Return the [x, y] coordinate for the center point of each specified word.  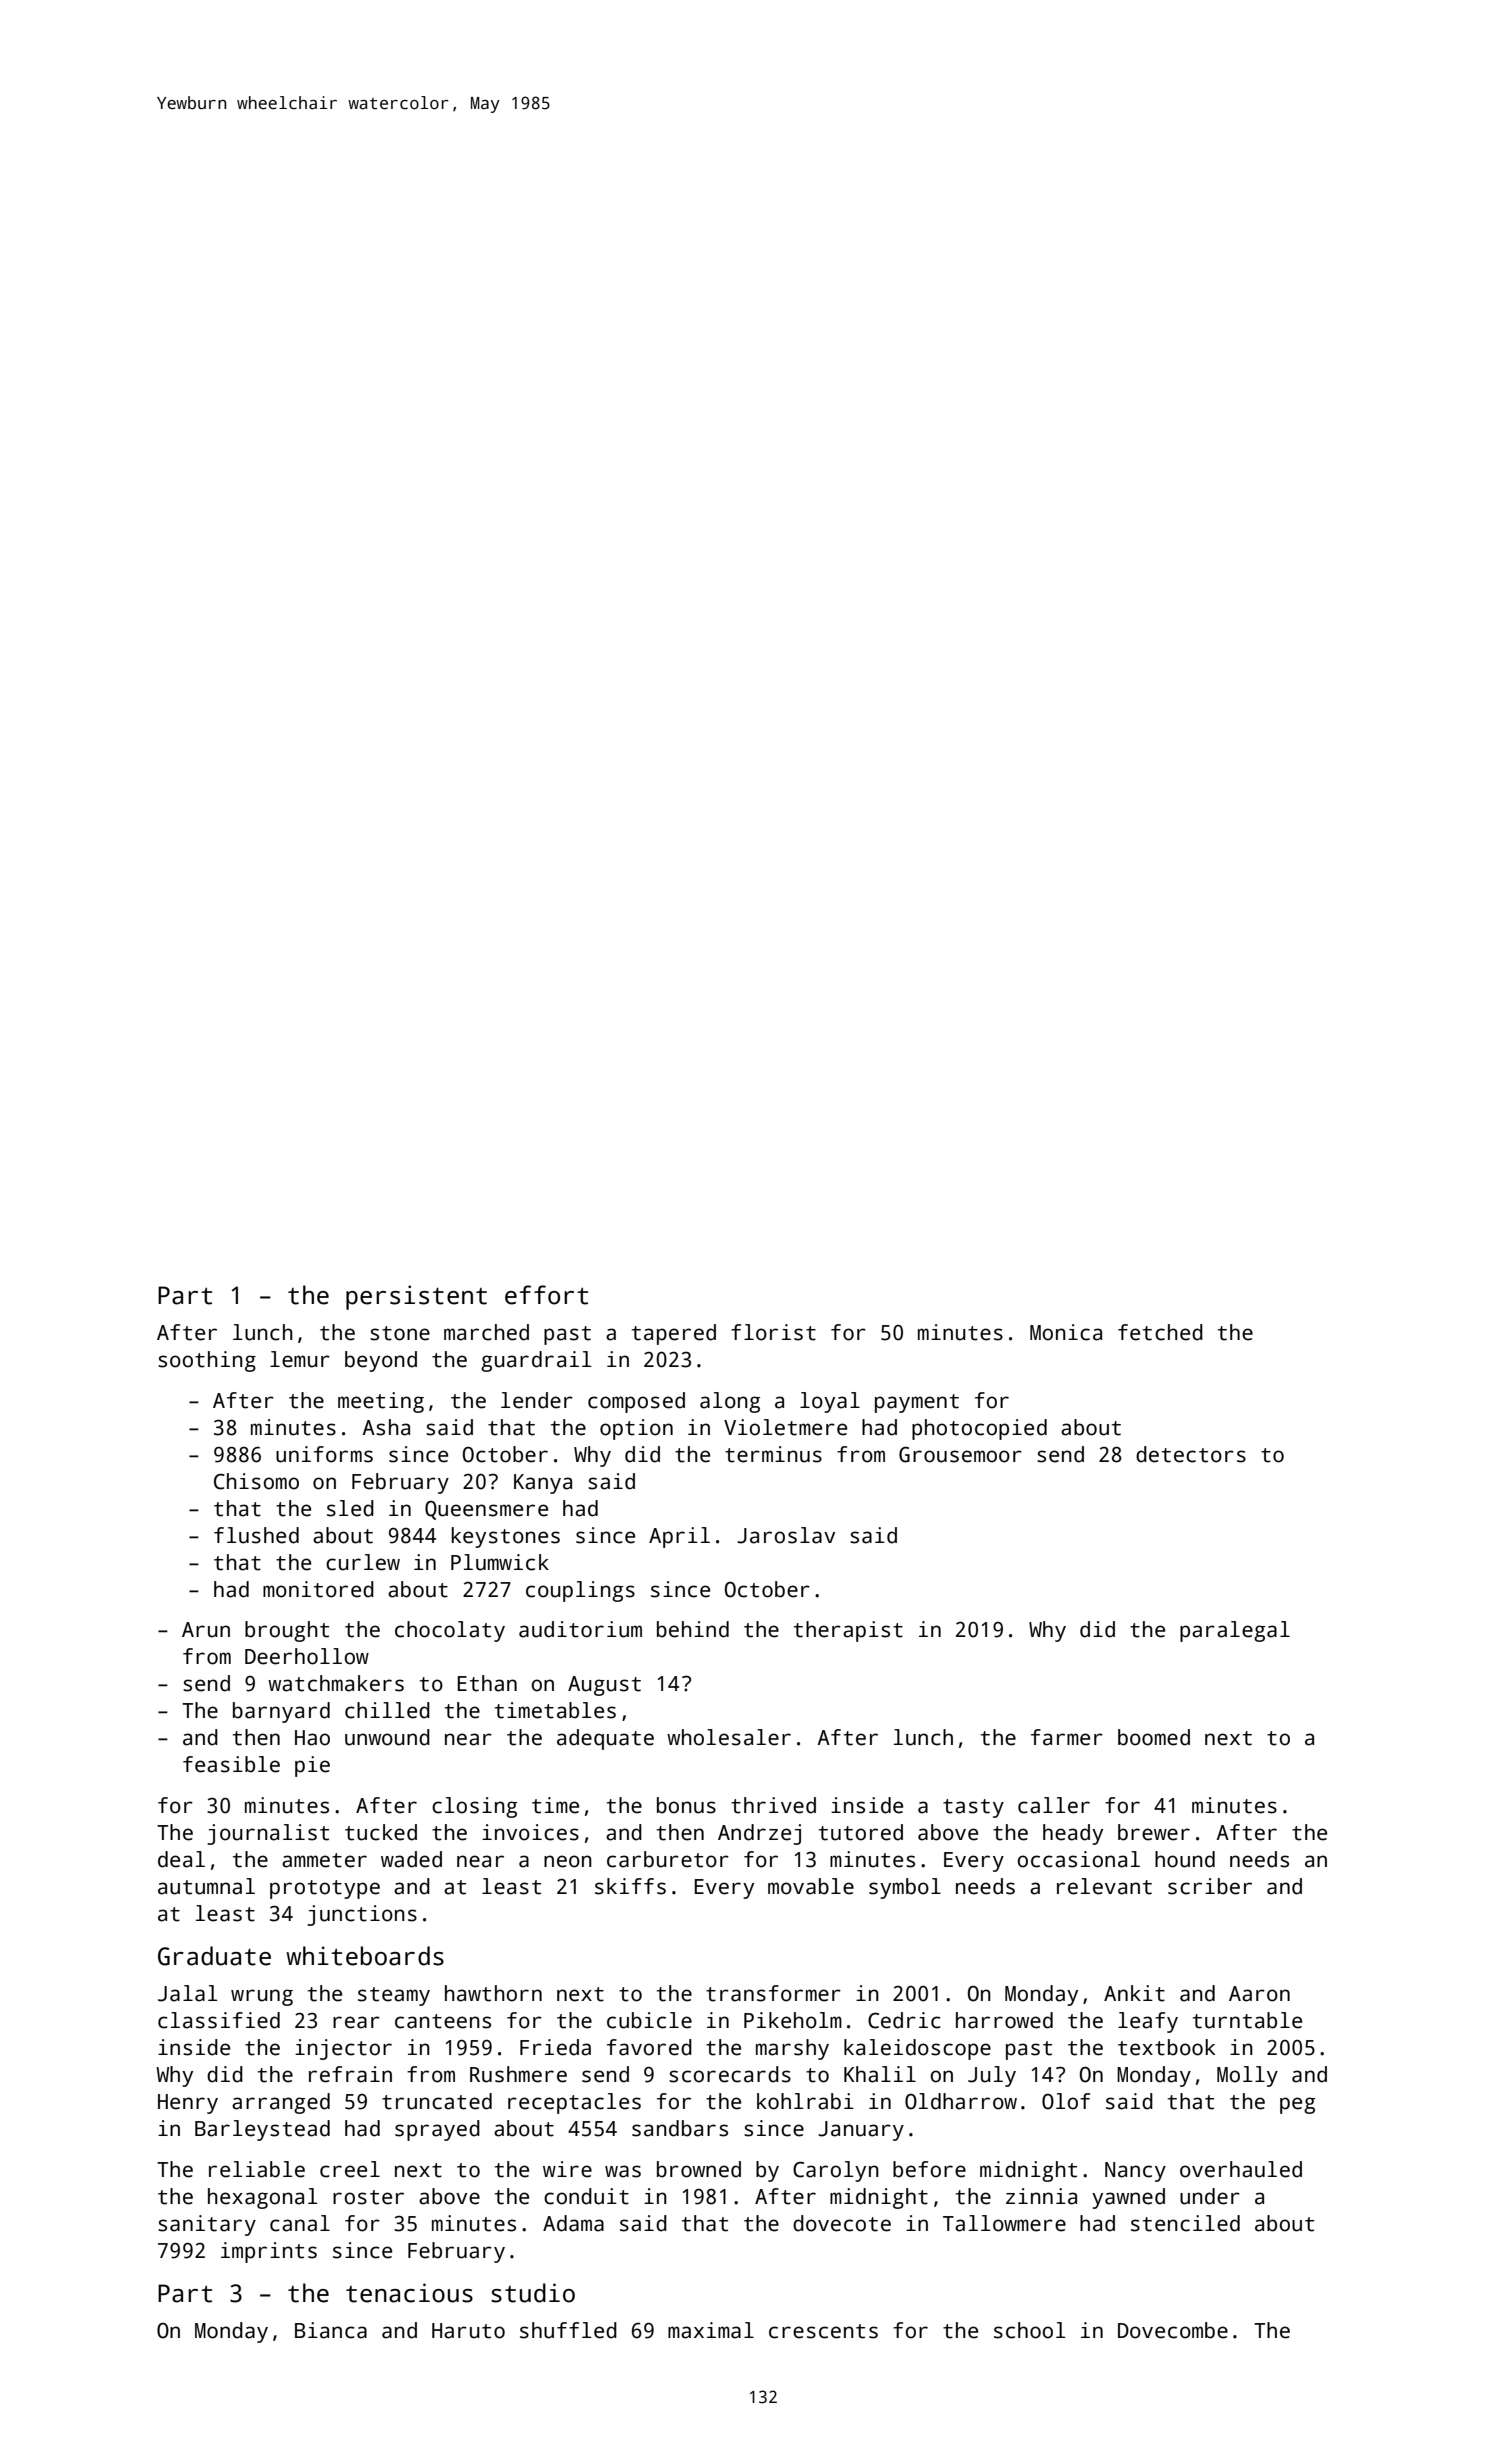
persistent [416, 1297]
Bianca [331, 2330]
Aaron [1259, 1994]
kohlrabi [805, 2101]
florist [773, 1332]
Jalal [188, 1993]
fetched [1160, 1332]
